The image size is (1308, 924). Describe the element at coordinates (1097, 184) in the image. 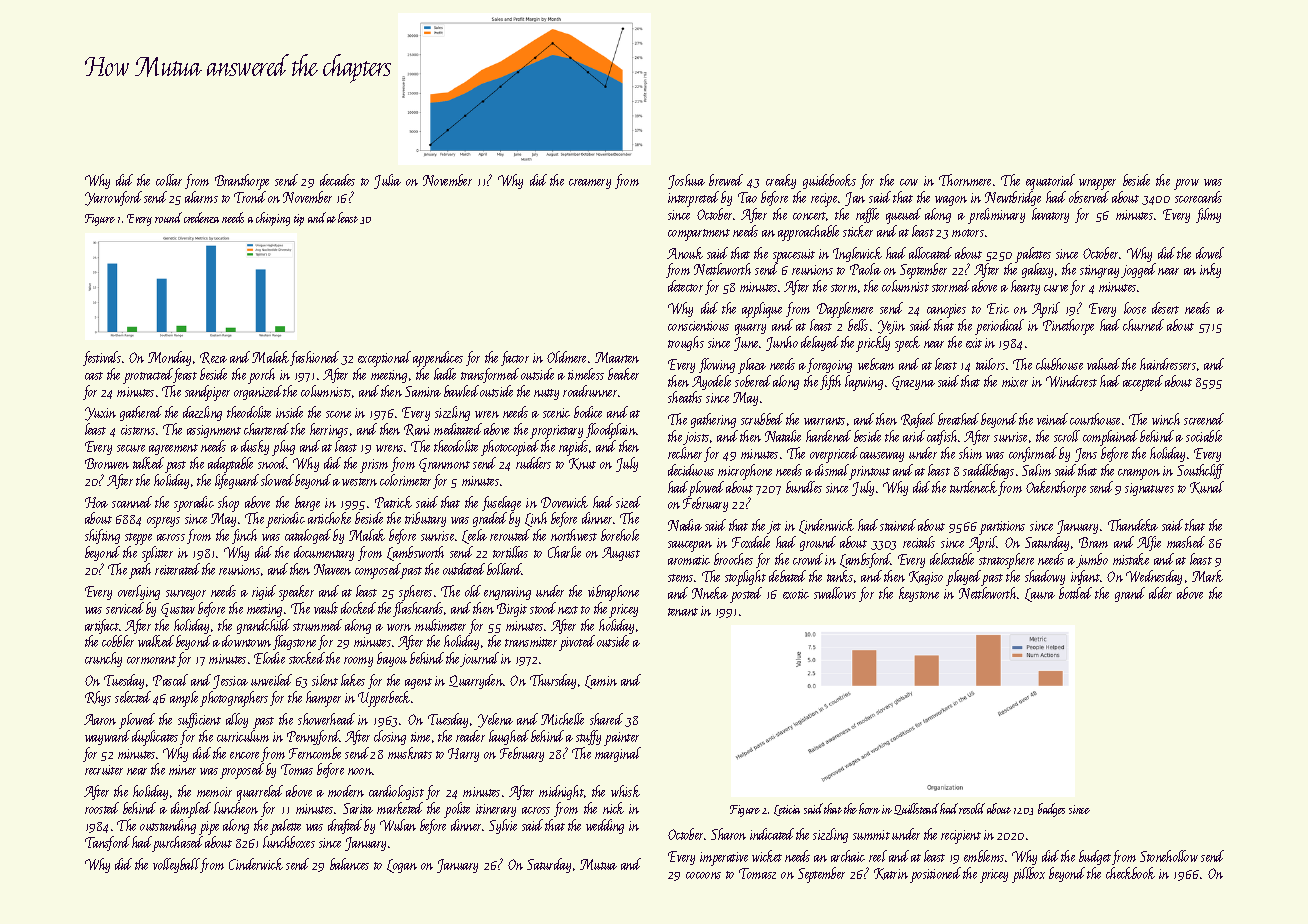

I see `wrapper` at that location.
